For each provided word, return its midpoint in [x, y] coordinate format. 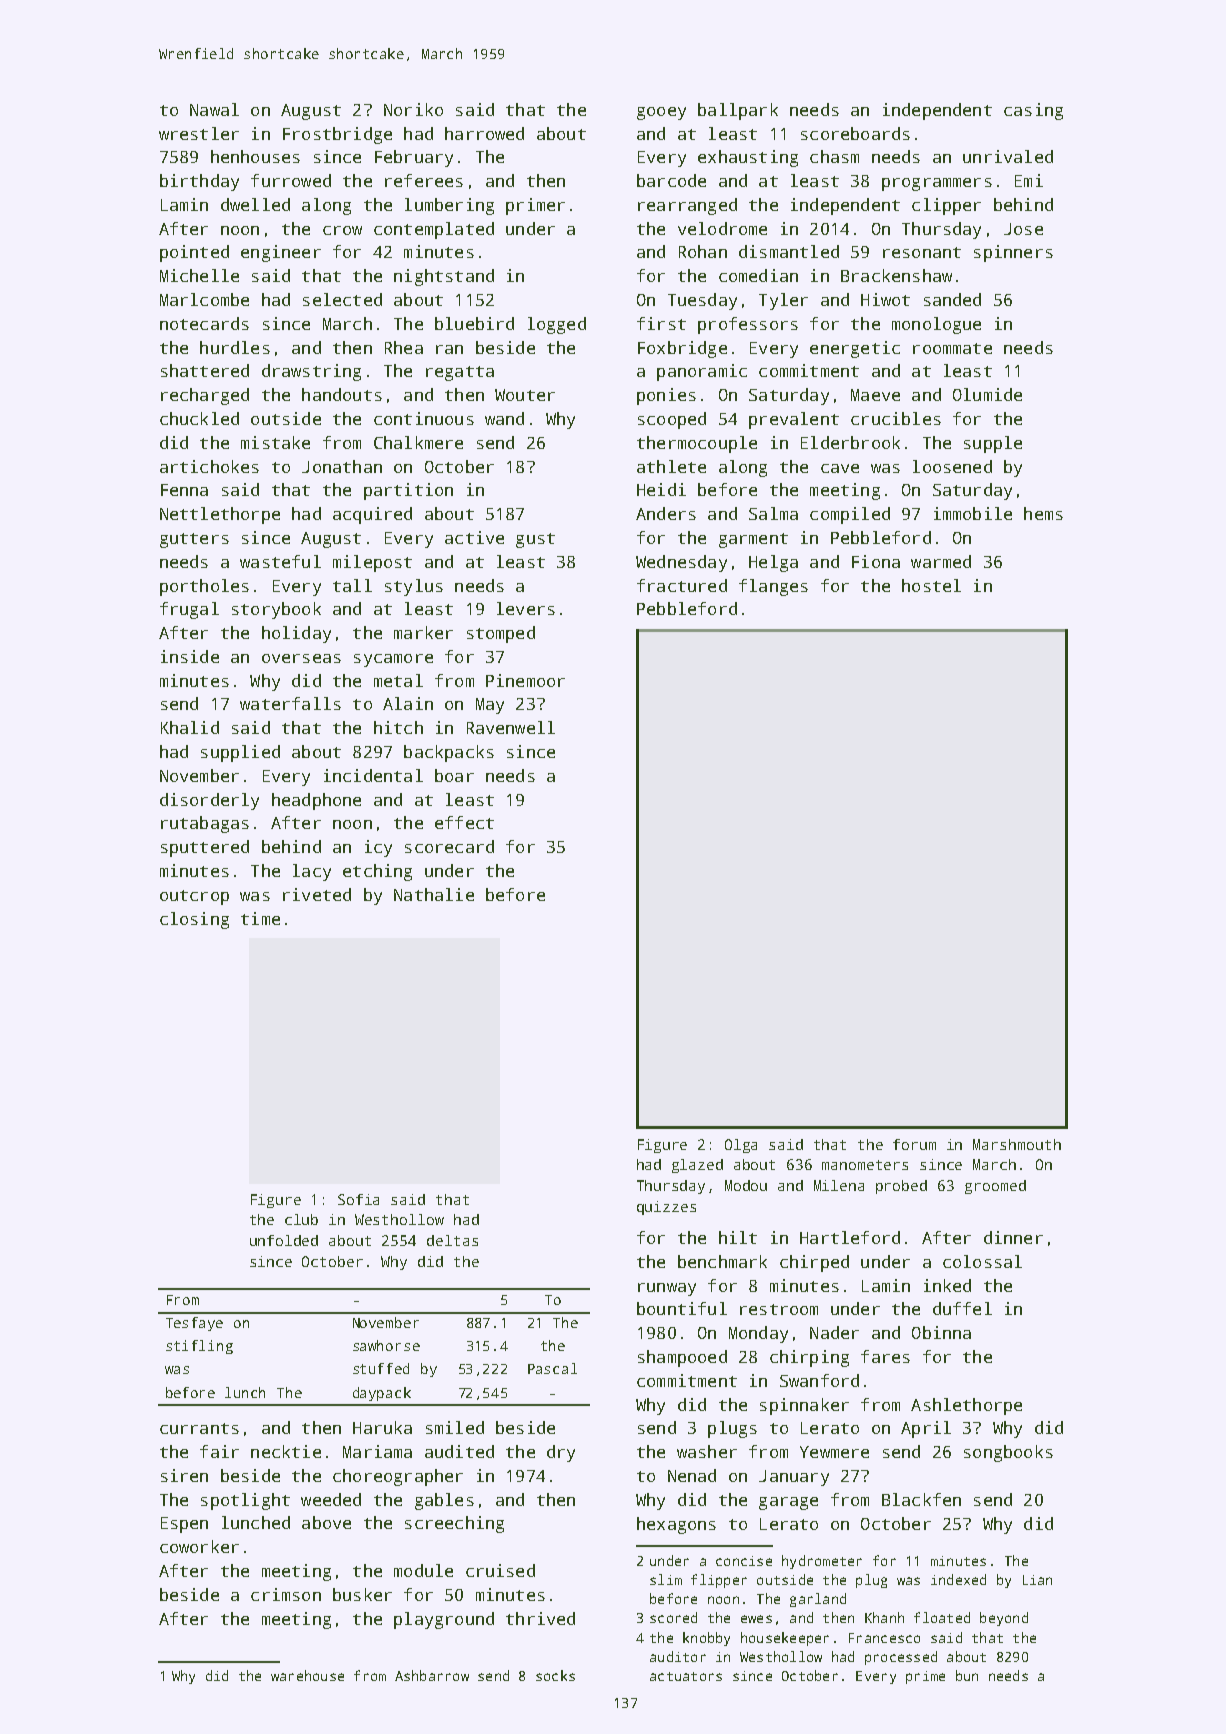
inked [947, 1285]
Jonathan [342, 466]
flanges [773, 587]
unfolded [284, 1240]
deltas [452, 1240]
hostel [931, 585]
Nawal [214, 109]
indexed [958, 1579]
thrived [540, 1618]
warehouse [307, 1675]
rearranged [687, 206]
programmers [937, 184]
